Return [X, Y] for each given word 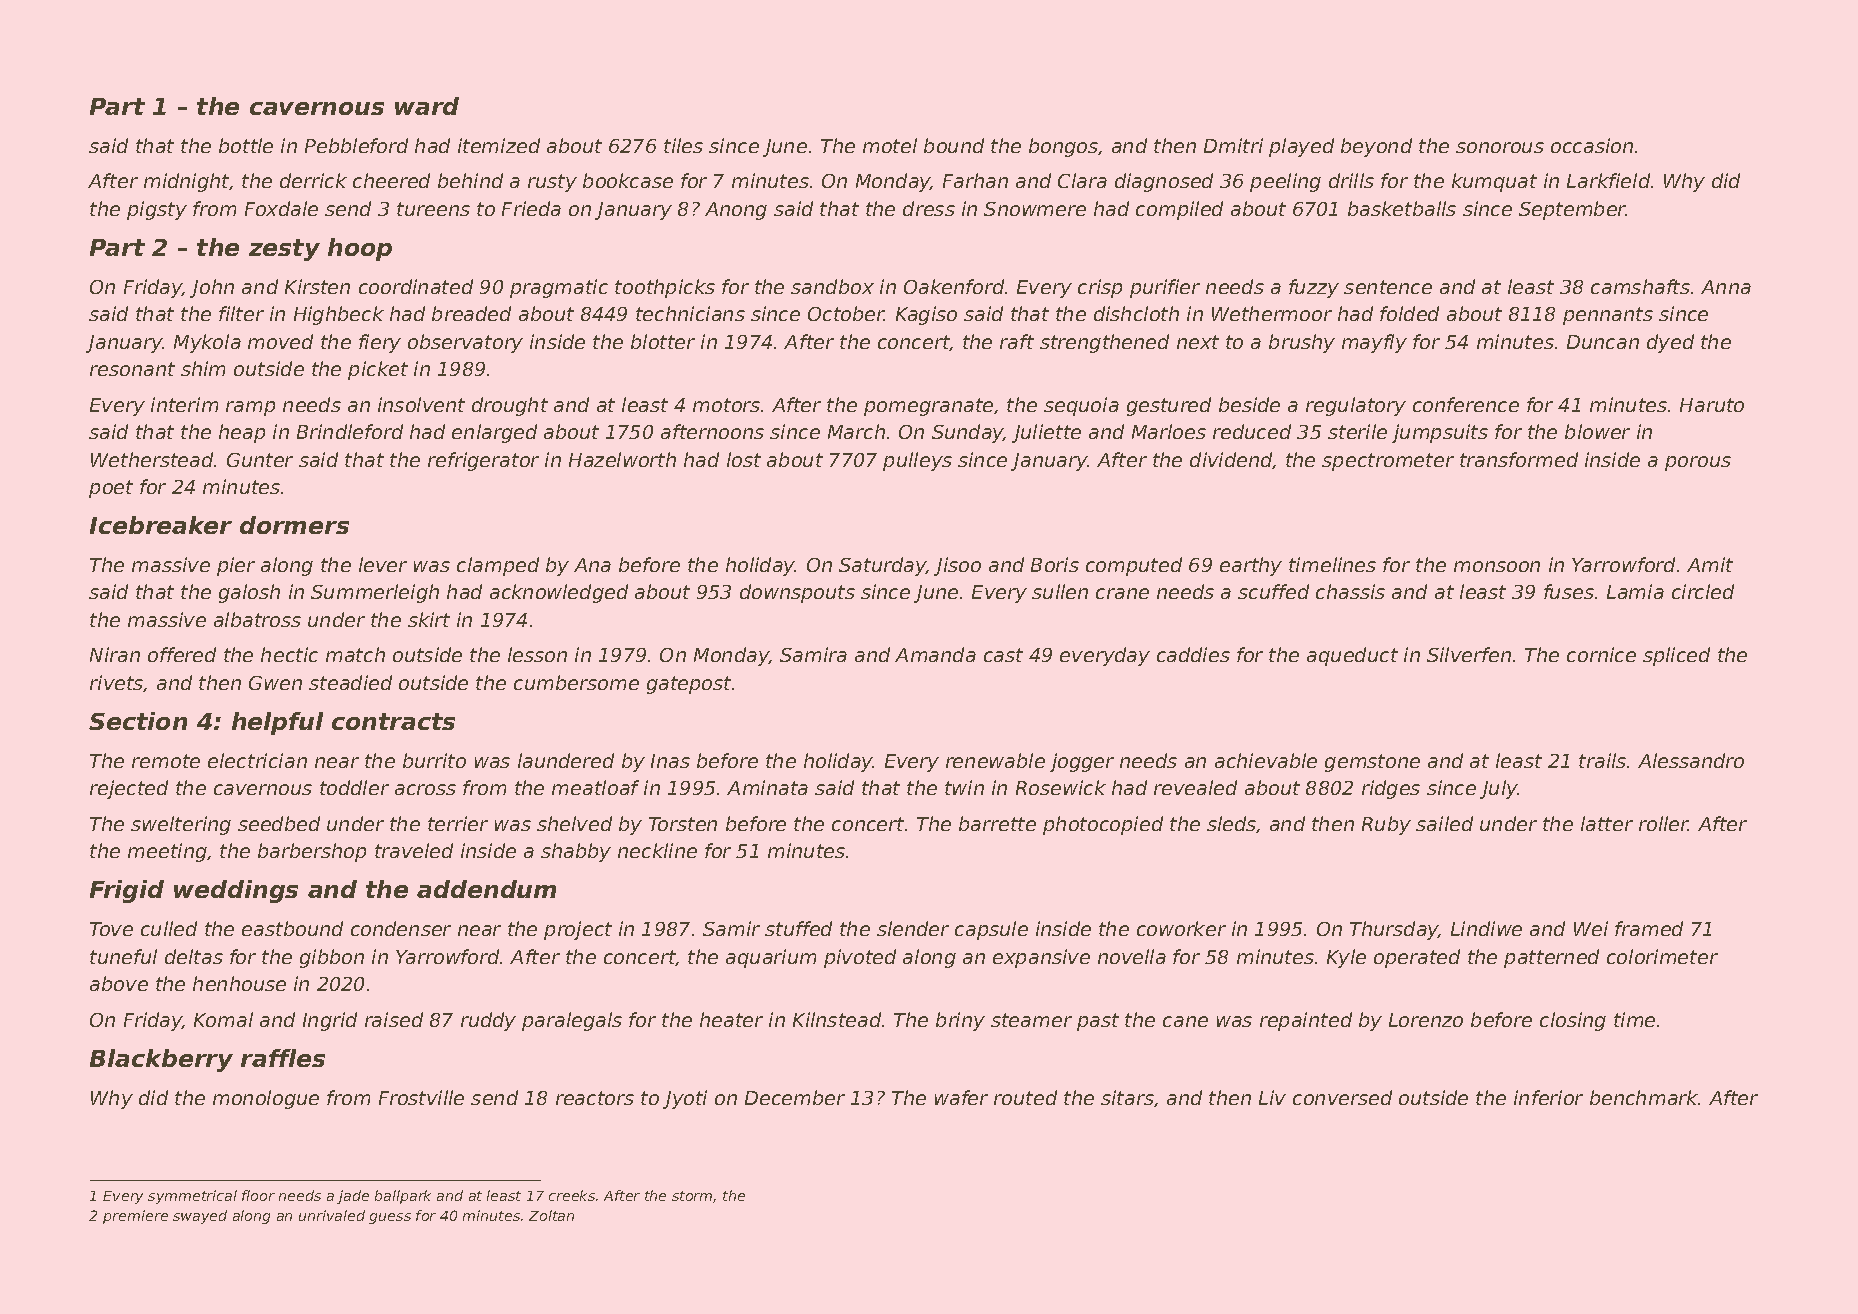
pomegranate [928, 407]
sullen [1060, 591]
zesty [284, 250]
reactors [595, 1098]
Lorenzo [1426, 1020]
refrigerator [483, 461]
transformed [1519, 459]
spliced [1676, 656]
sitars [1127, 1097]
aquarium [771, 958]
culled [169, 928]
